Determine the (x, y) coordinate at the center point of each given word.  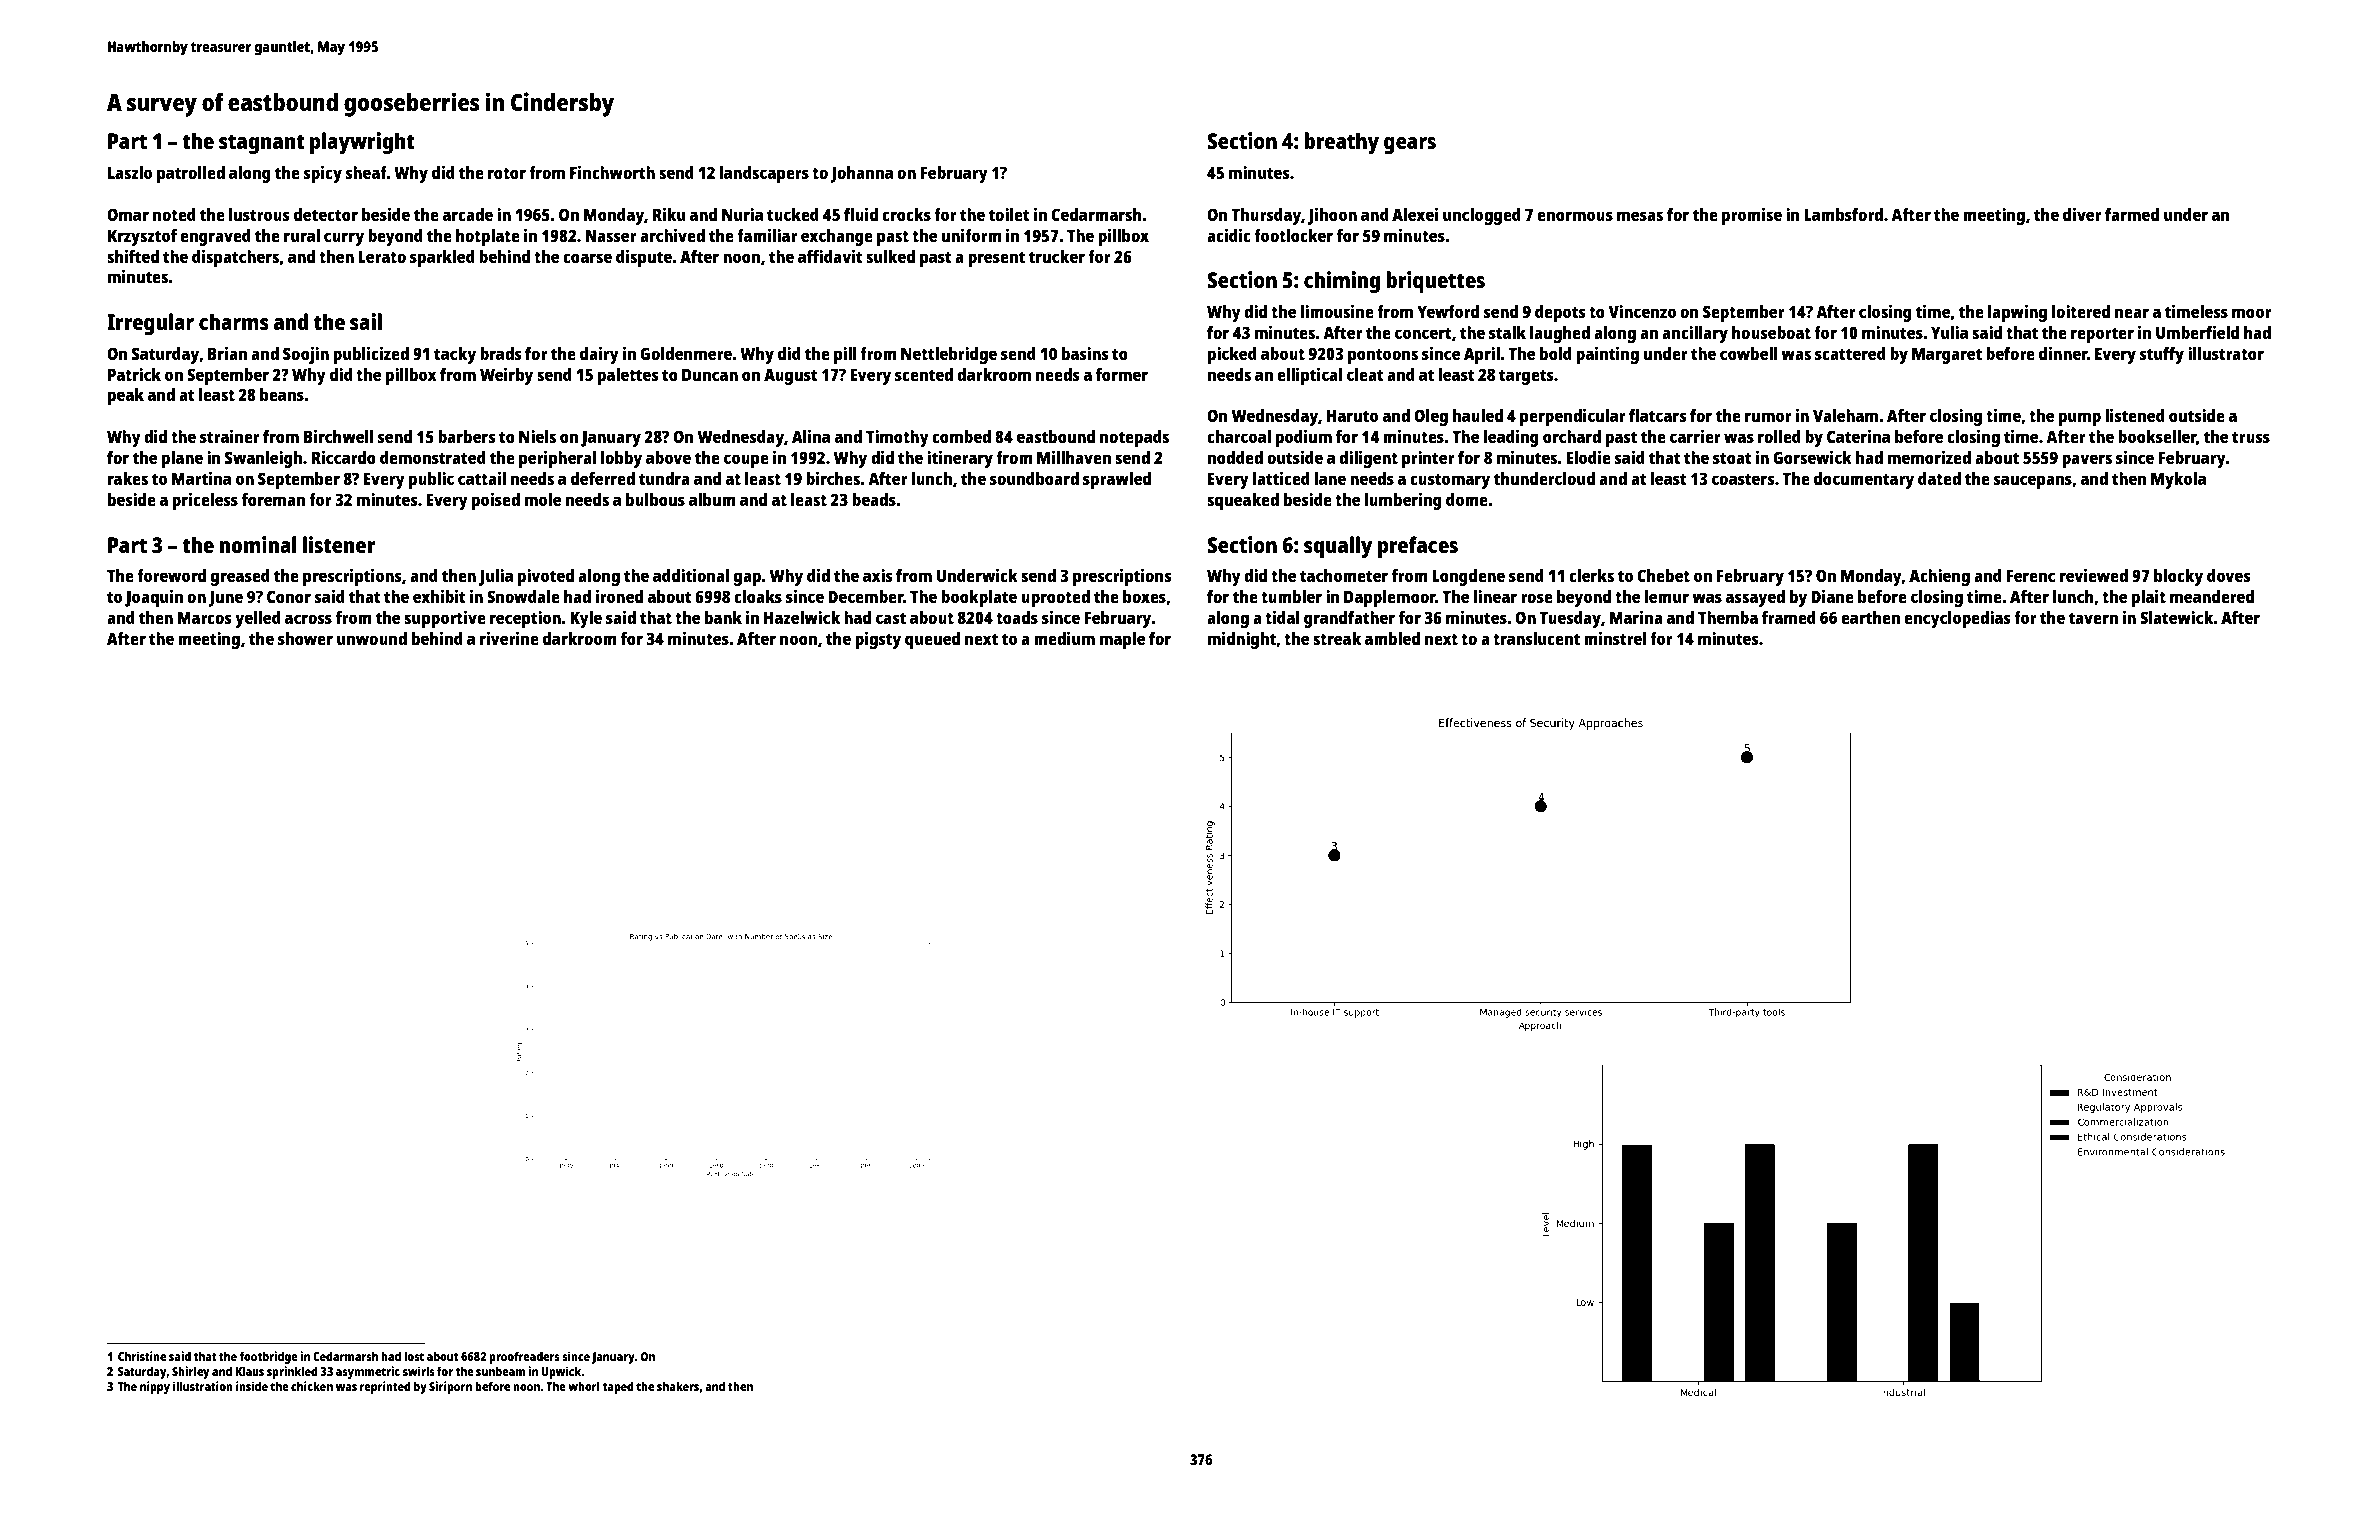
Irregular (150, 324)
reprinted (385, 1387)
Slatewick (2177, 617)
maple (1122, 640)
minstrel (1615, 638)
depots (1560, 313)
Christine (142, 1356)
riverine (509, 638)
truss (2251, 437)
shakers (678, 1386)
